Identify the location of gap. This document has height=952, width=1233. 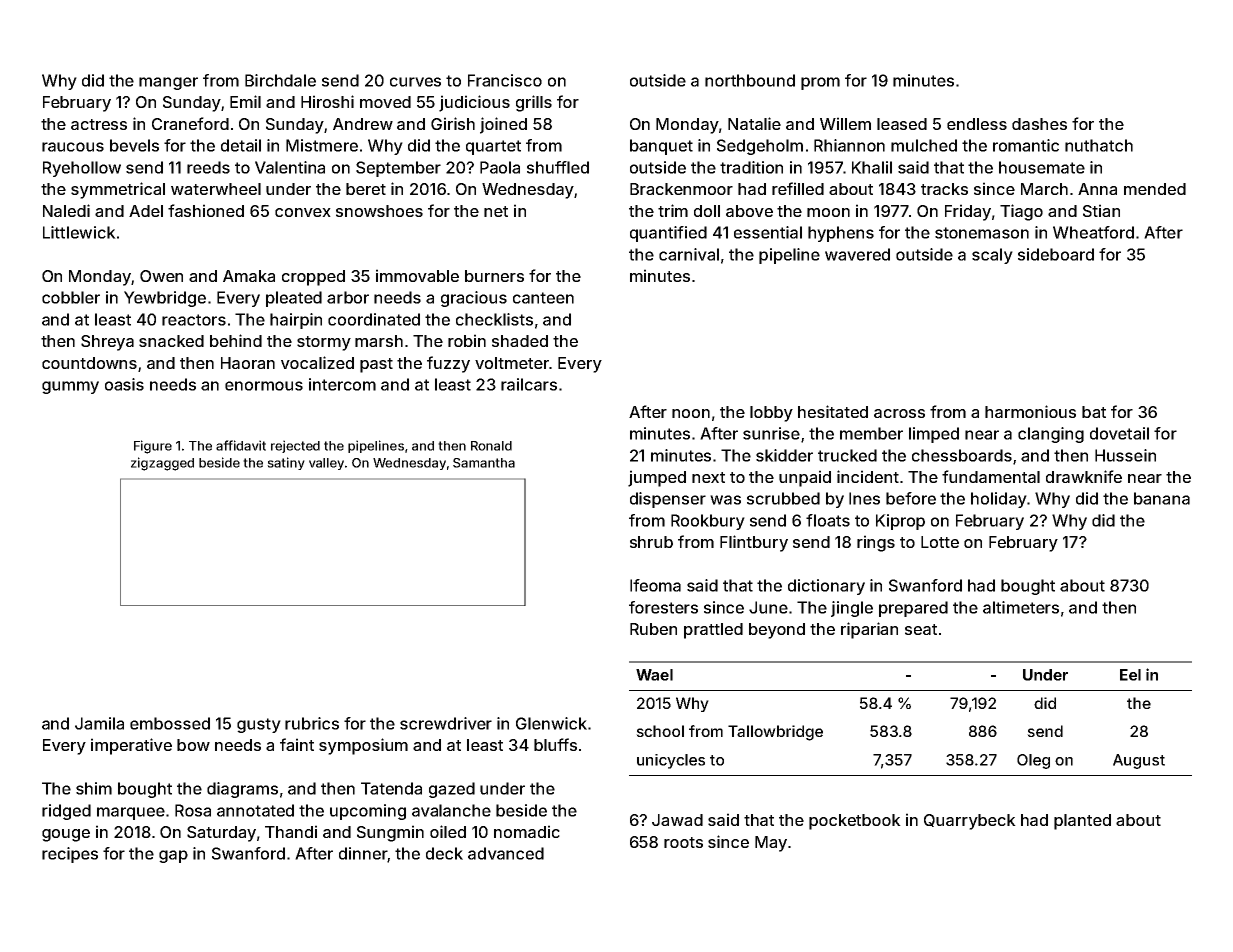
(173, 856).
